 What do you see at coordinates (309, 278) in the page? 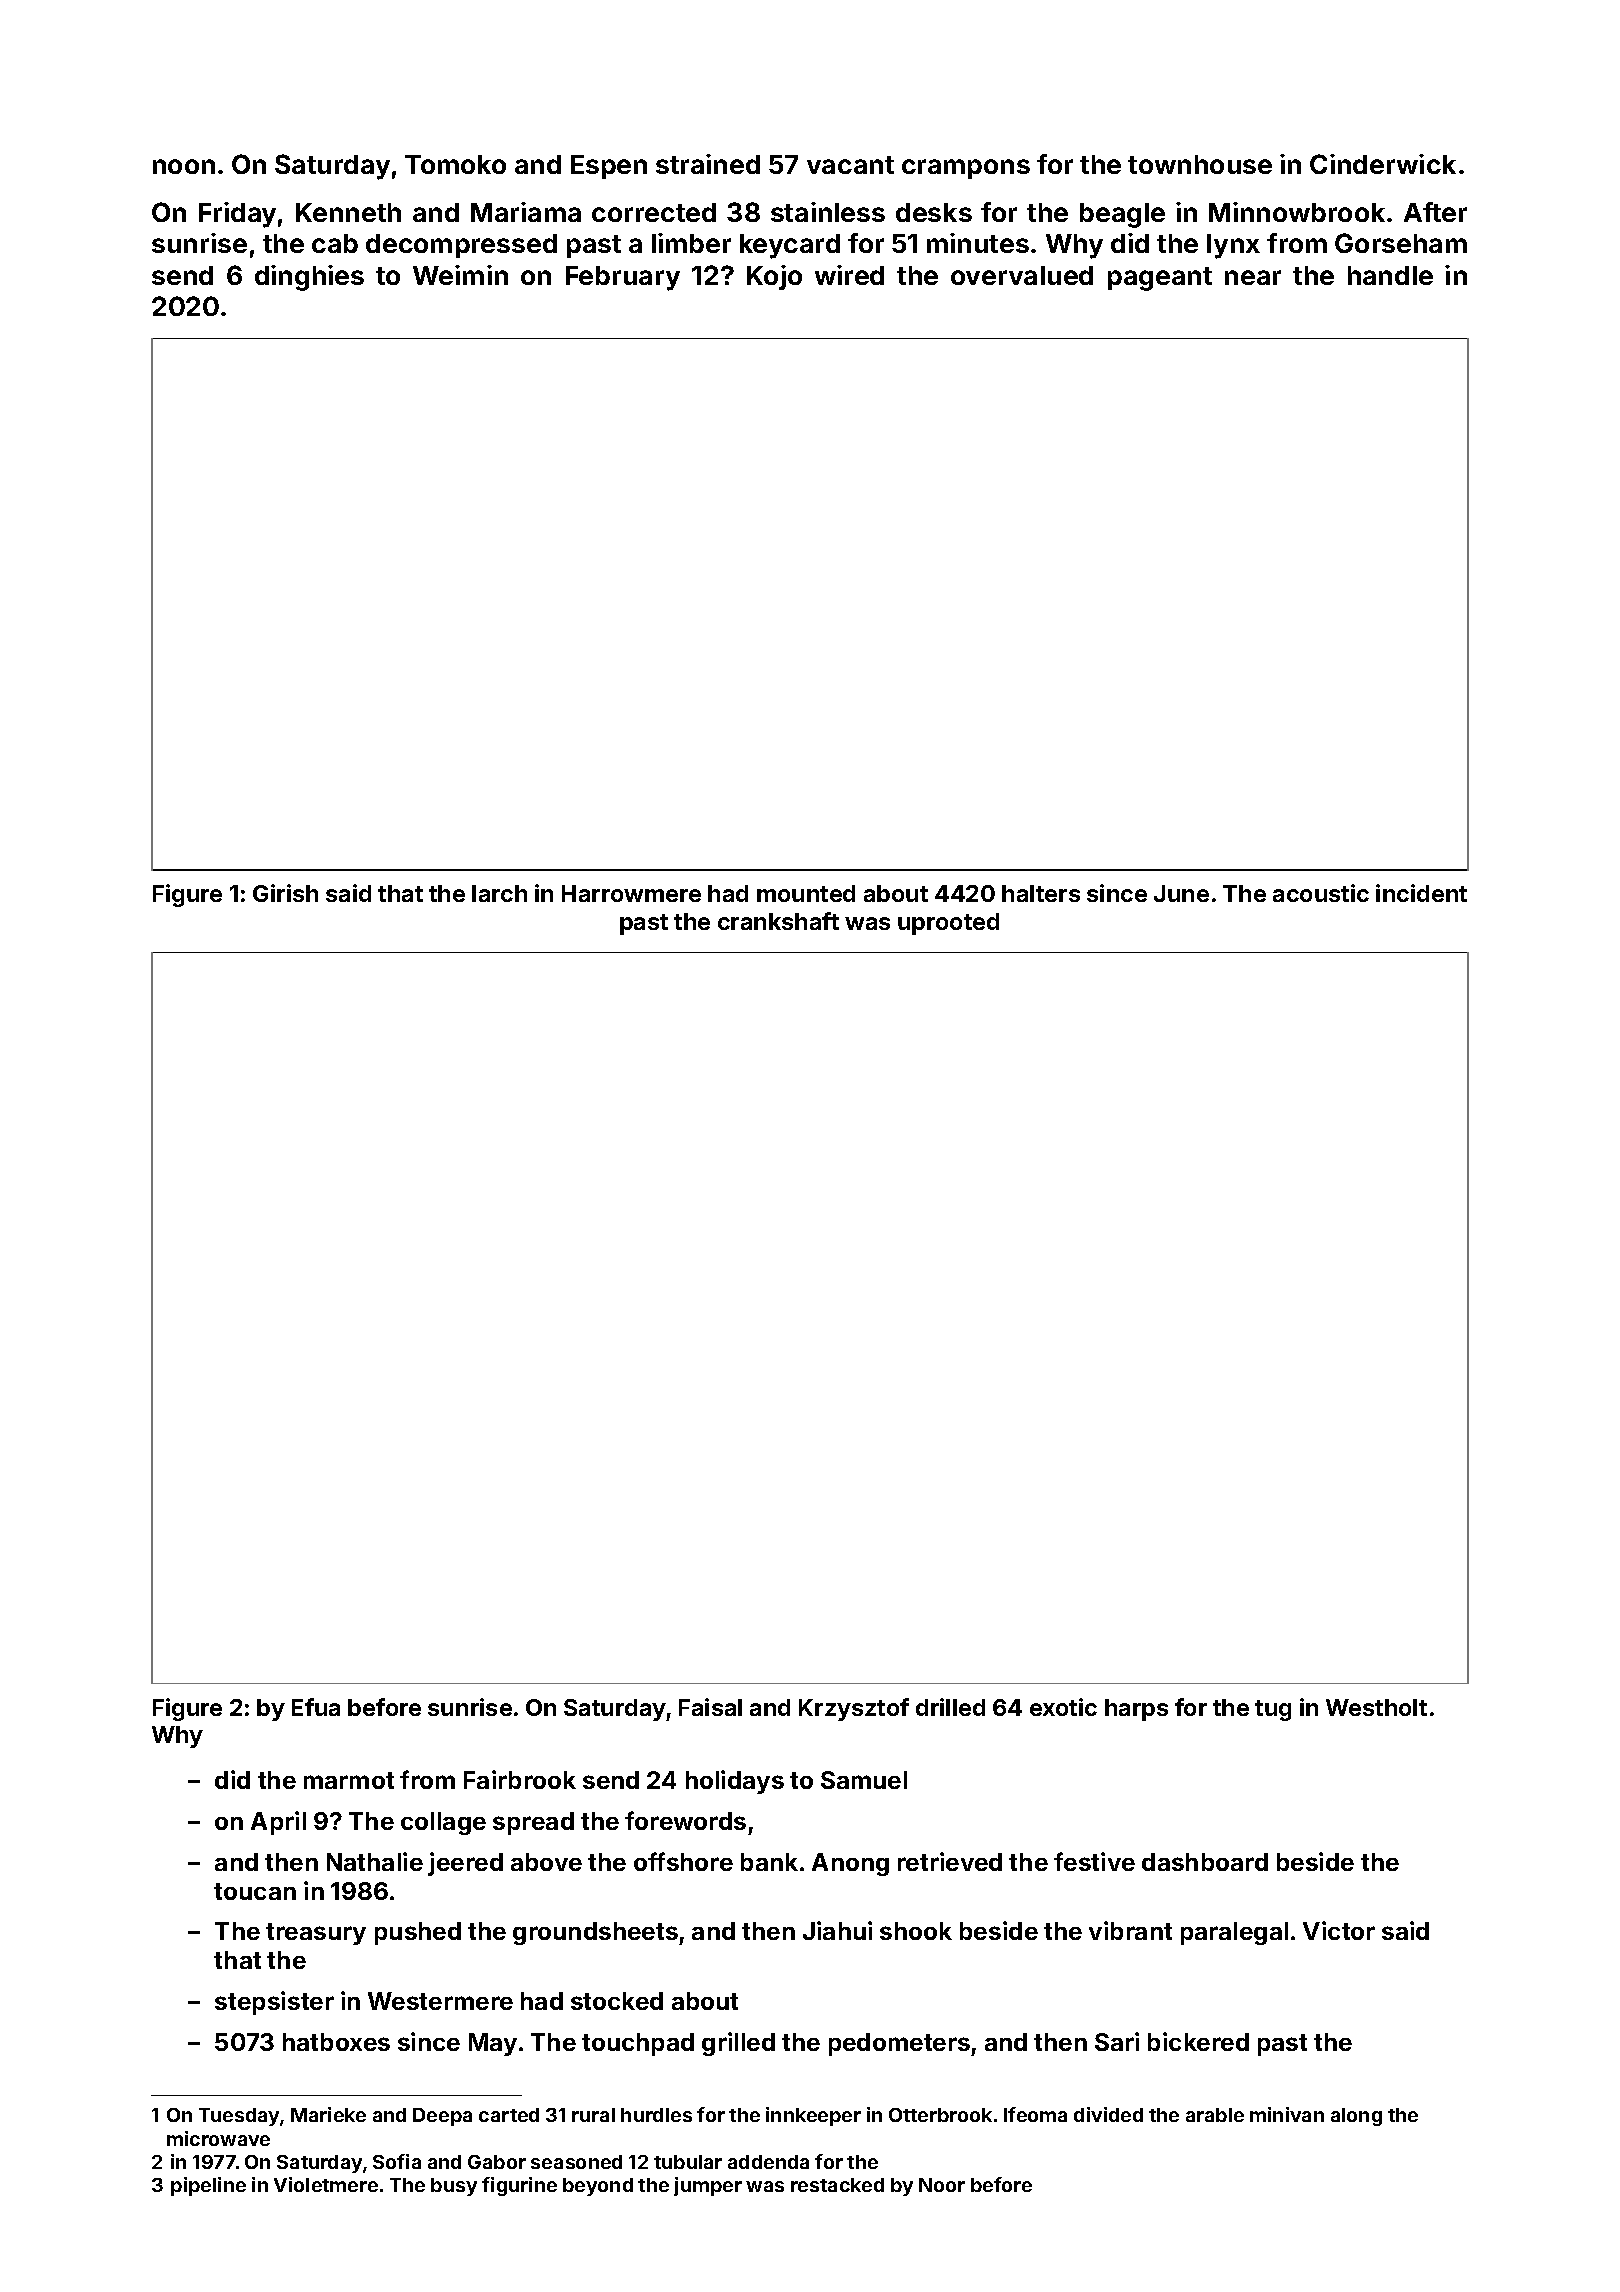
I see `dinghies` at bounding box center [309, 278].
